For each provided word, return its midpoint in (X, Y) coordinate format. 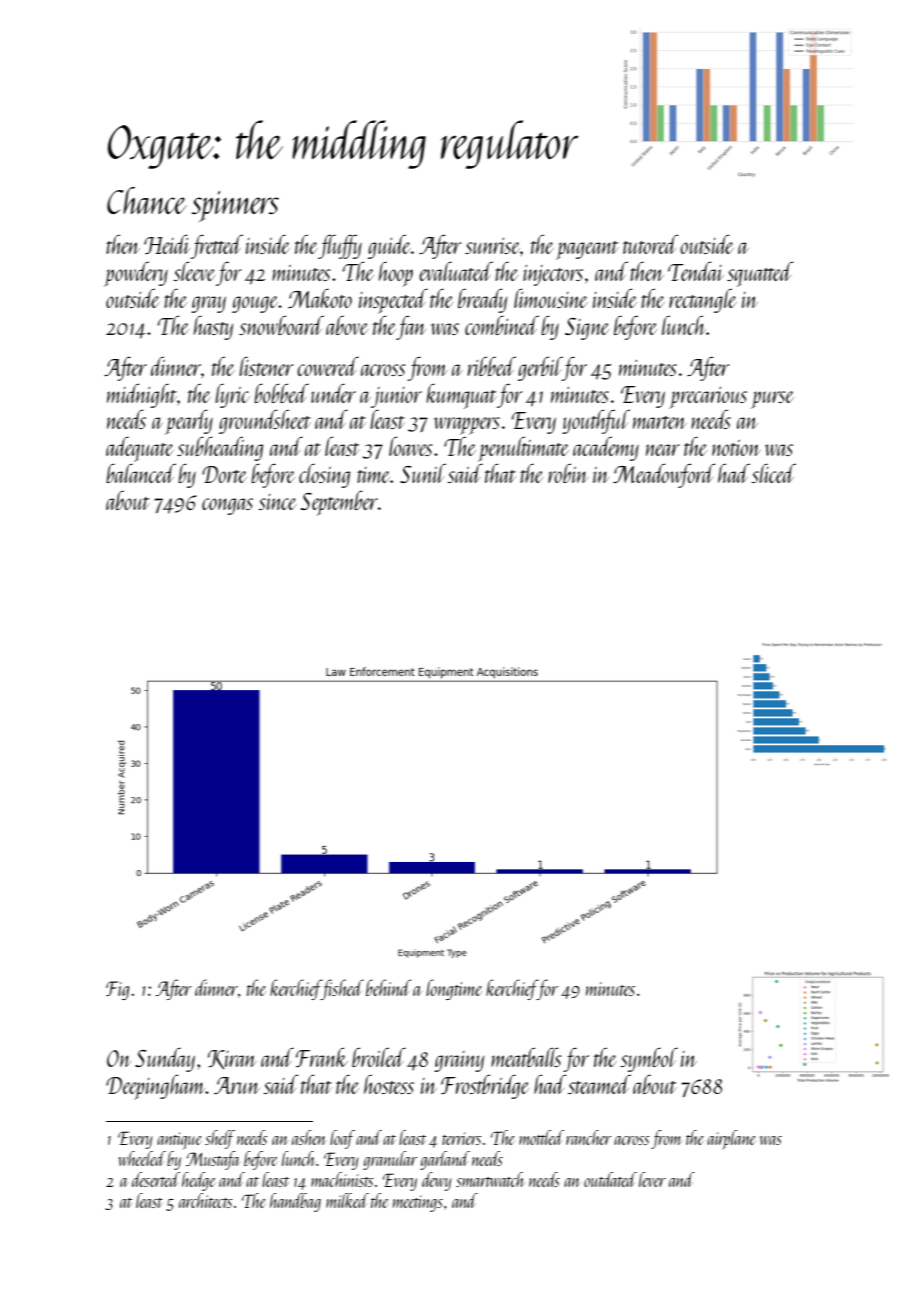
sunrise (492, 246)
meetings (418, 1203)
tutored (650, 244)
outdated (610, 1179)
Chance (147, 200)
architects (206, 1200)
